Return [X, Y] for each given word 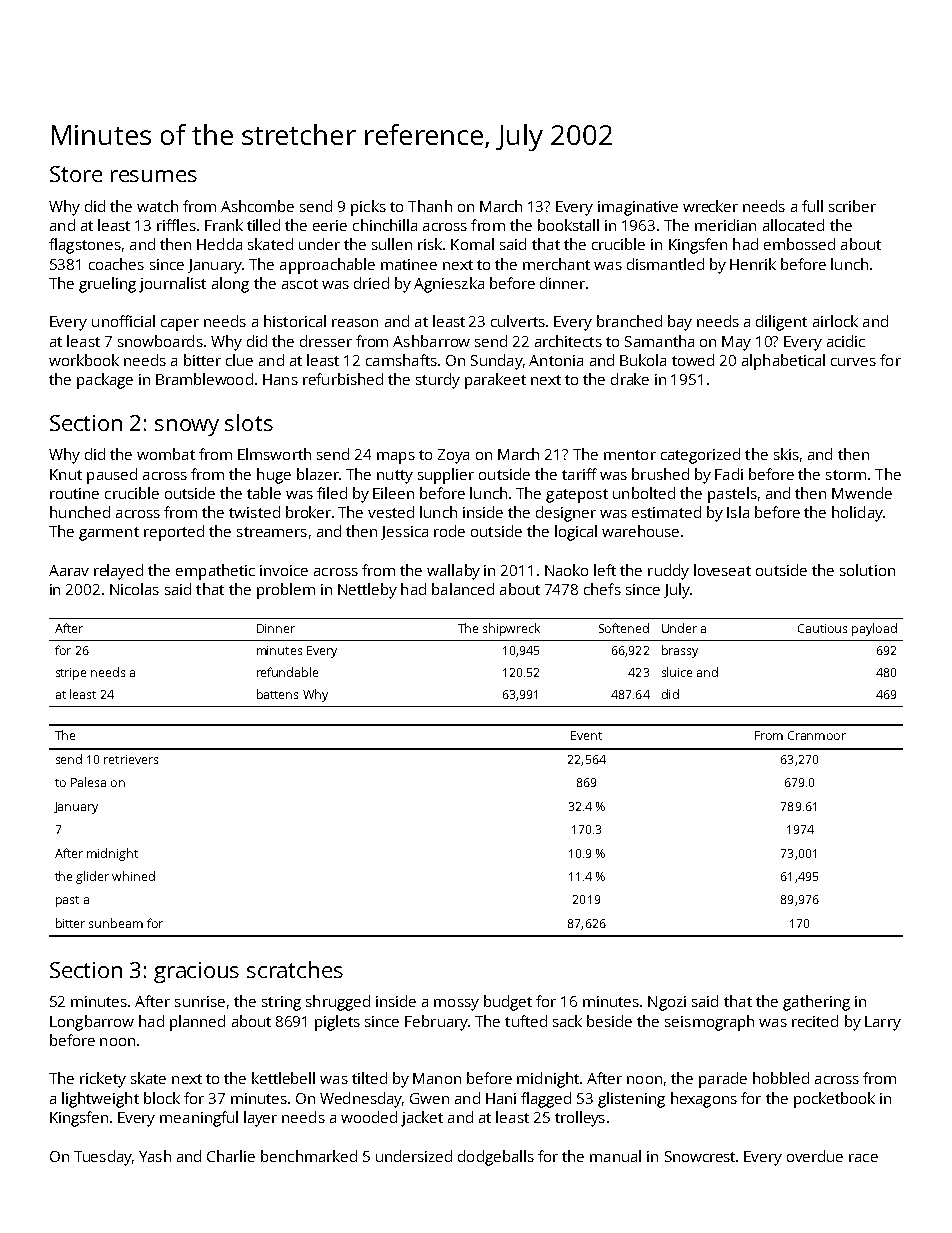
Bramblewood [204, 379]
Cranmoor [817, 735]
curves [853, 362]
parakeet [495, 381]
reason [355, 323]
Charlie [231, 1156]
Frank [224, 225]
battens [277, 694]
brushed [660, 474]
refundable [287, 672]
